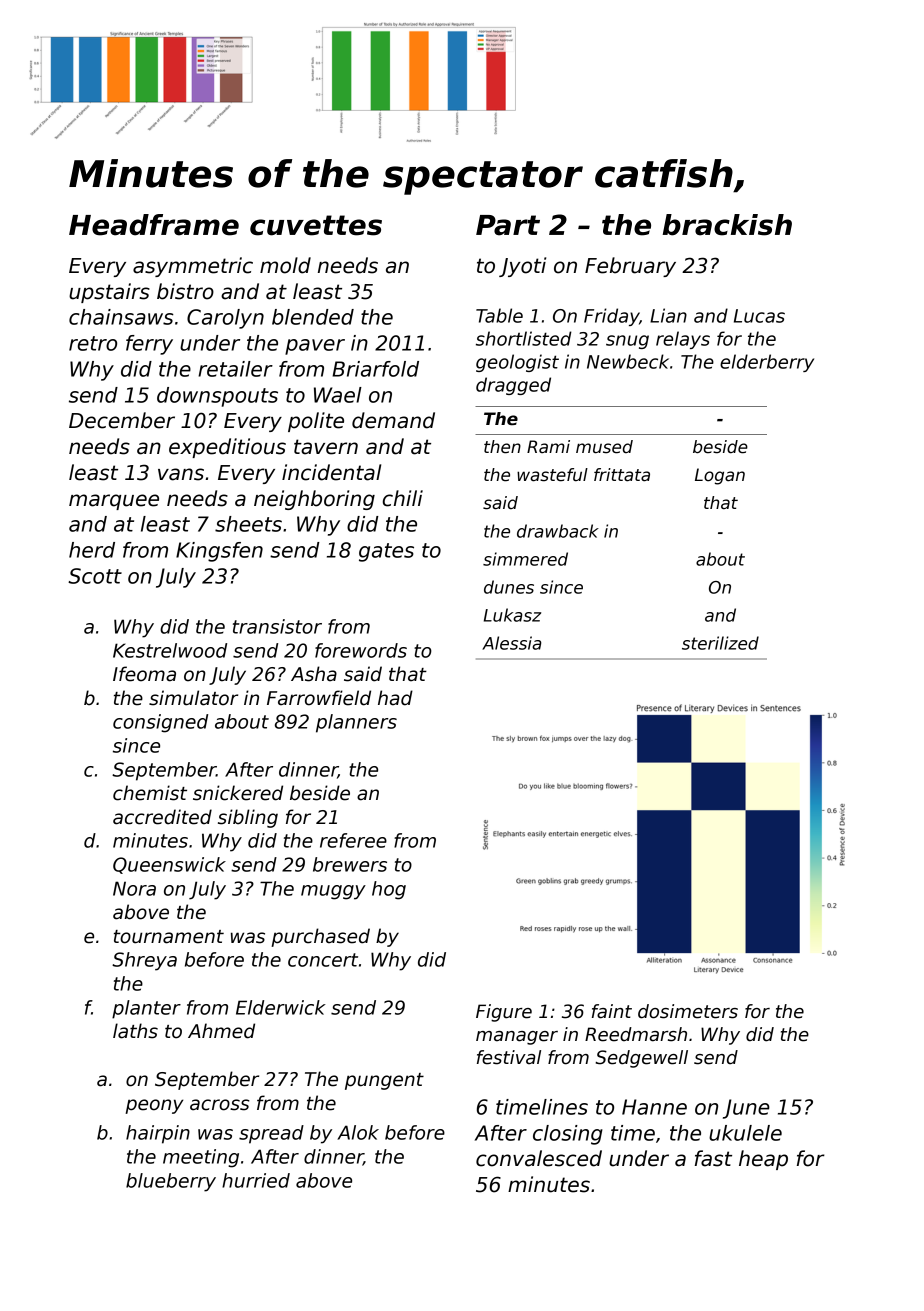 The height and width of the screenshot is (1311, 924). I want to click on pungent, so click(384, 1081).
